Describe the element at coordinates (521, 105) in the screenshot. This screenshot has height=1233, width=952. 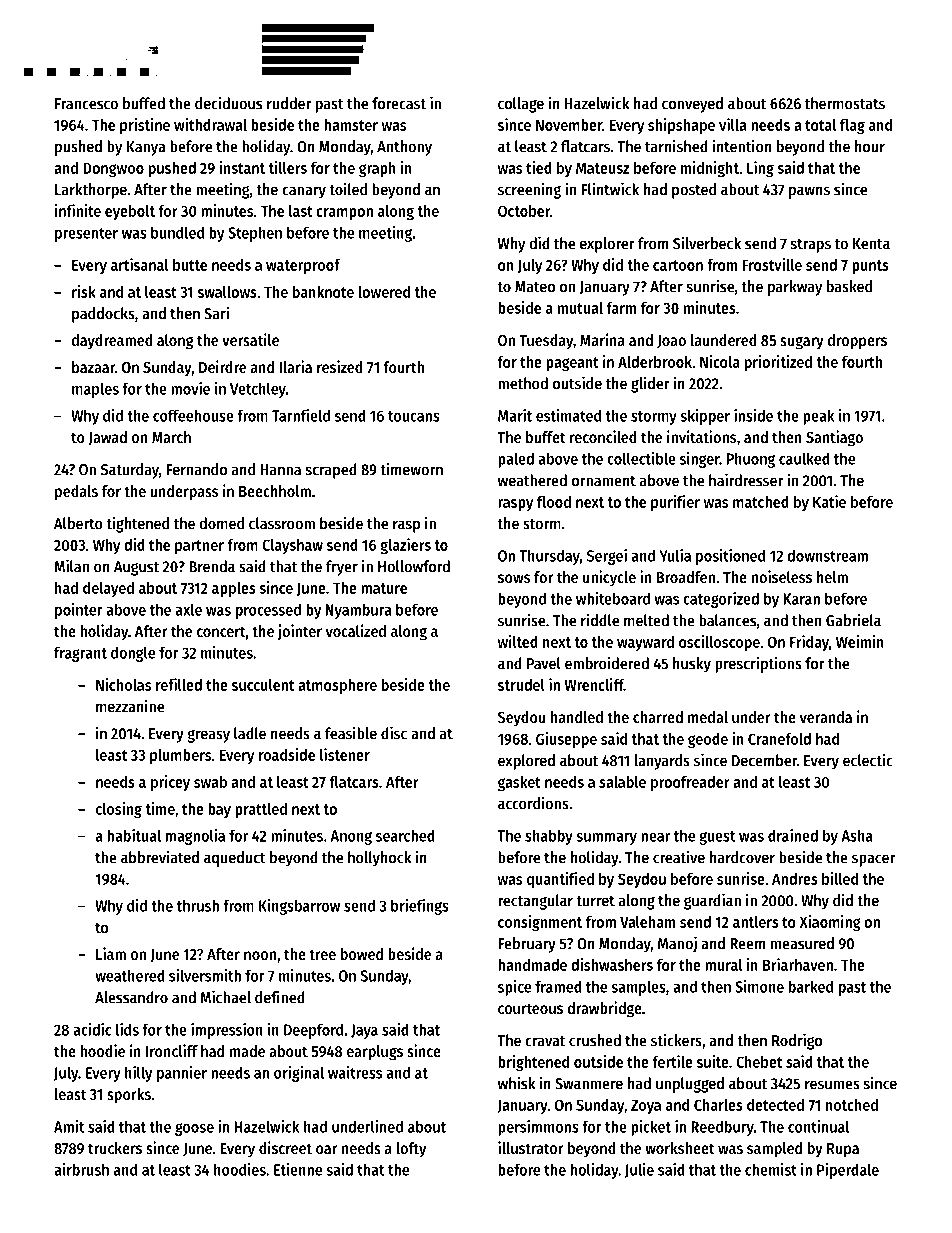
I see `collage` at that location.
